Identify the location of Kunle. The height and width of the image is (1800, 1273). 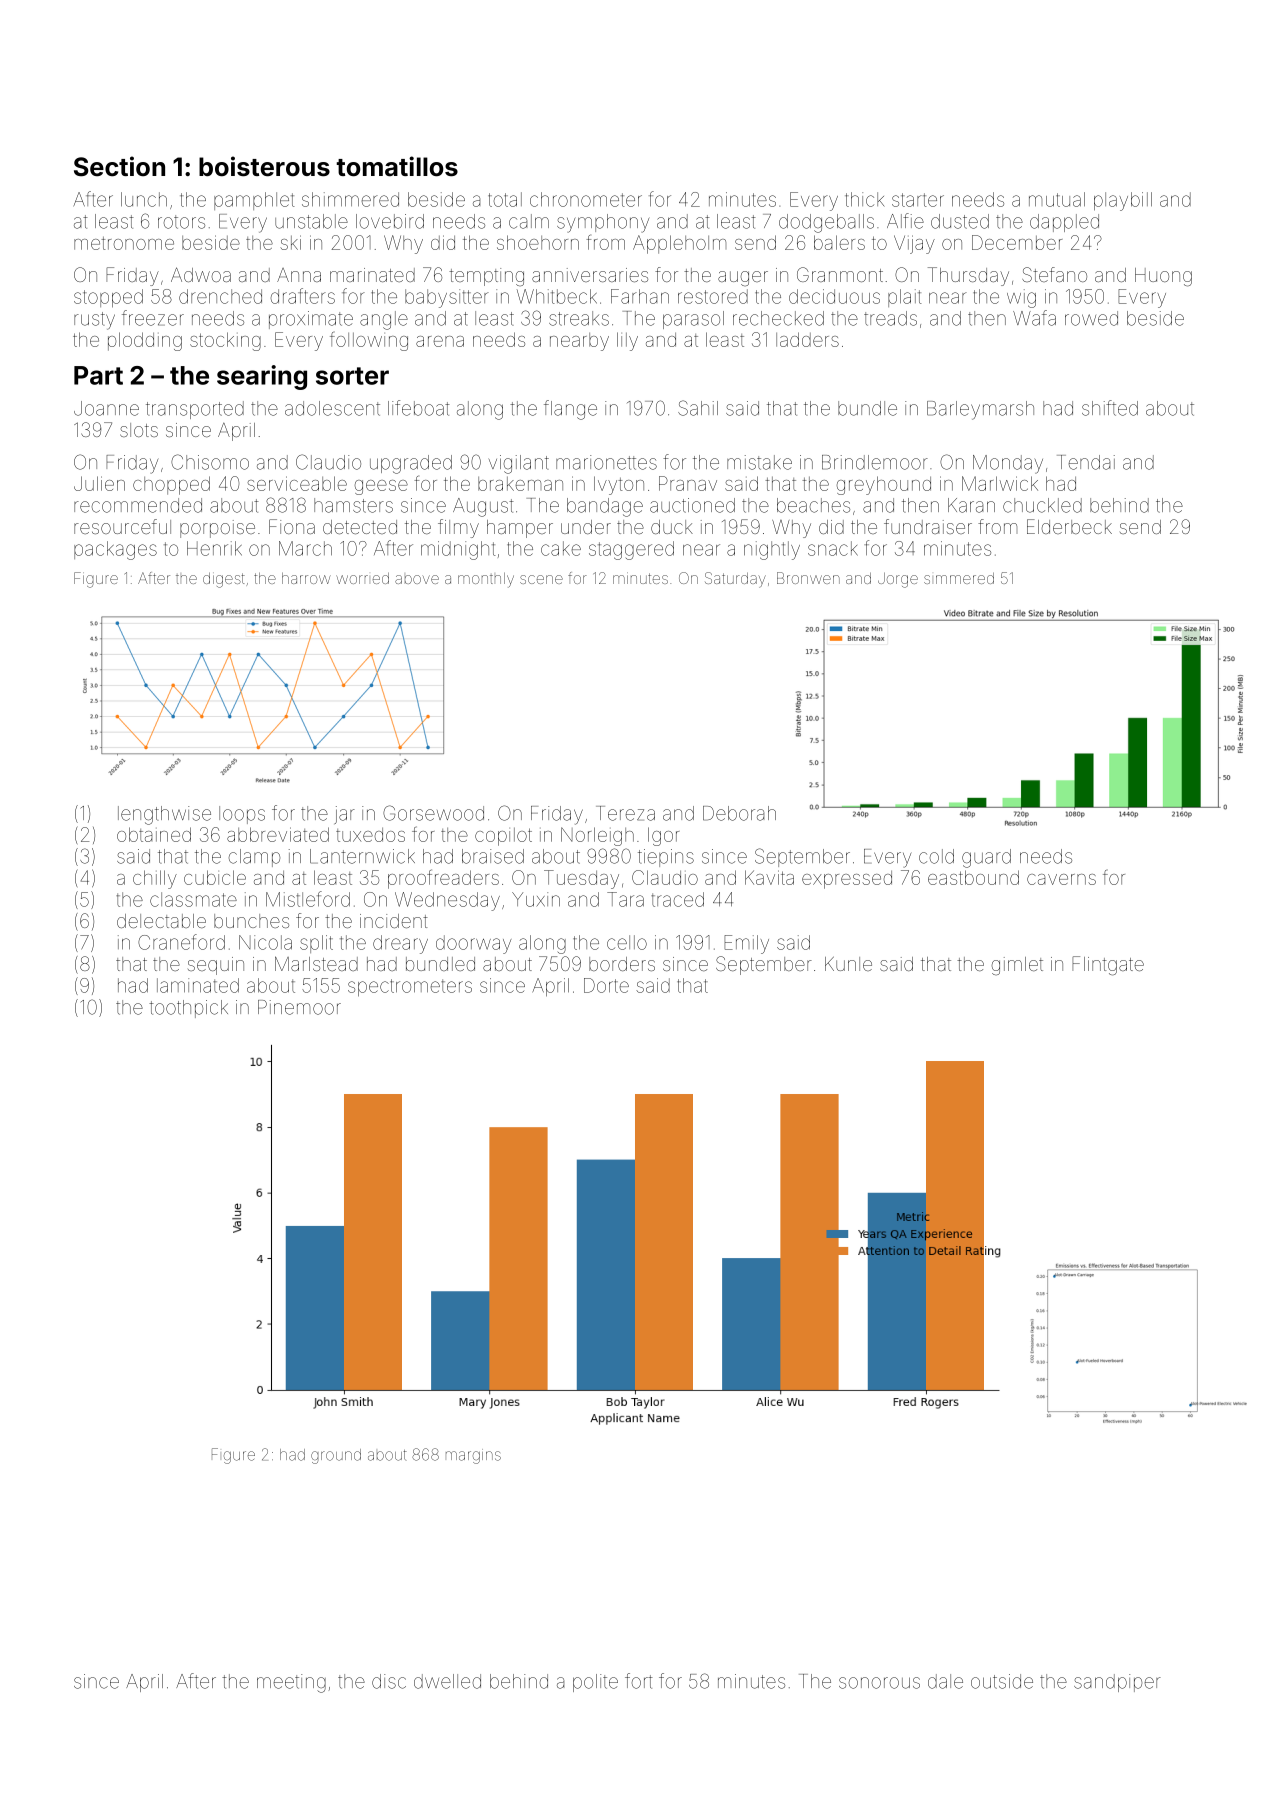
(848, 964).
